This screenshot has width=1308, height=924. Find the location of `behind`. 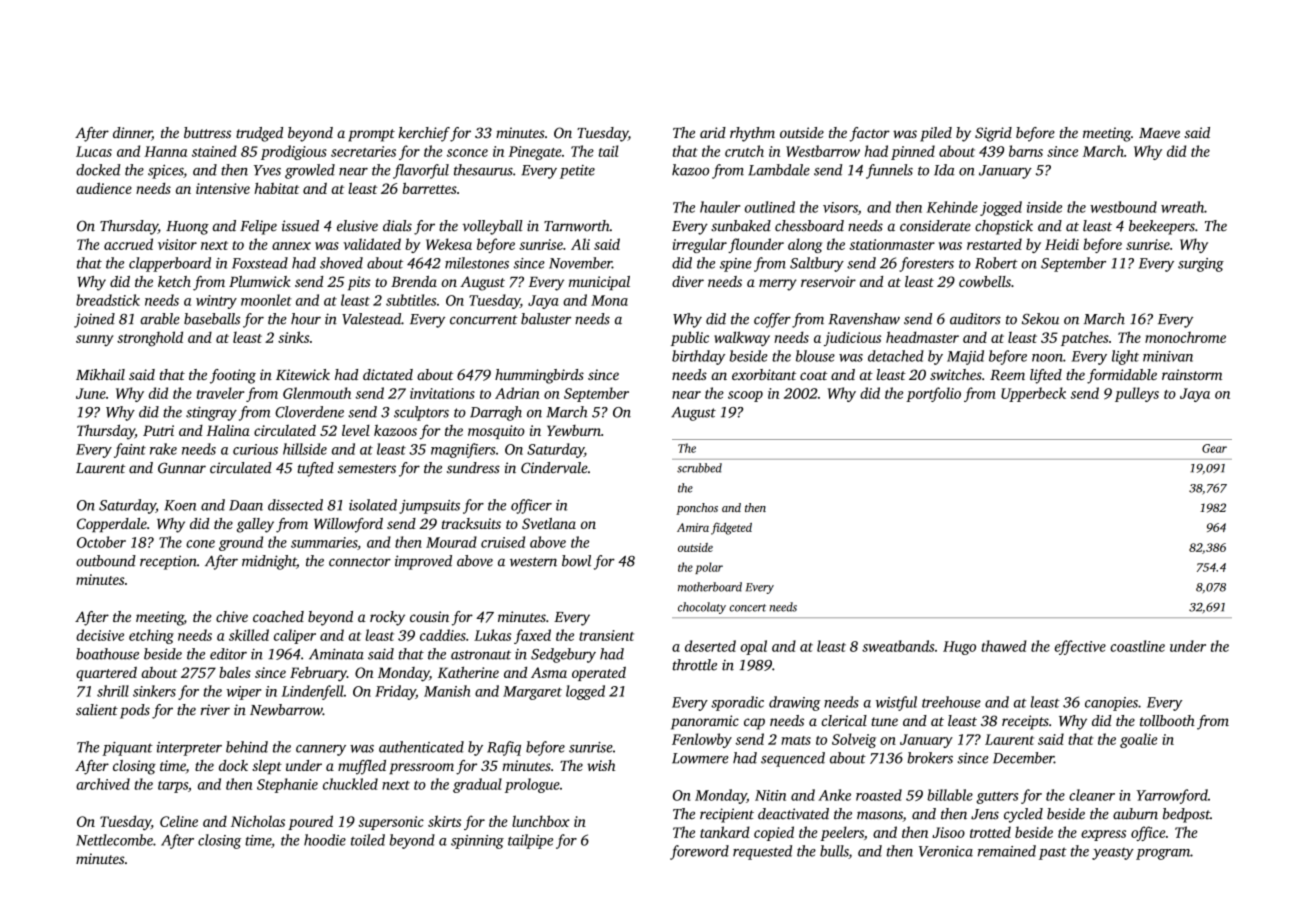

behind is located at coordinates (247, 747).
